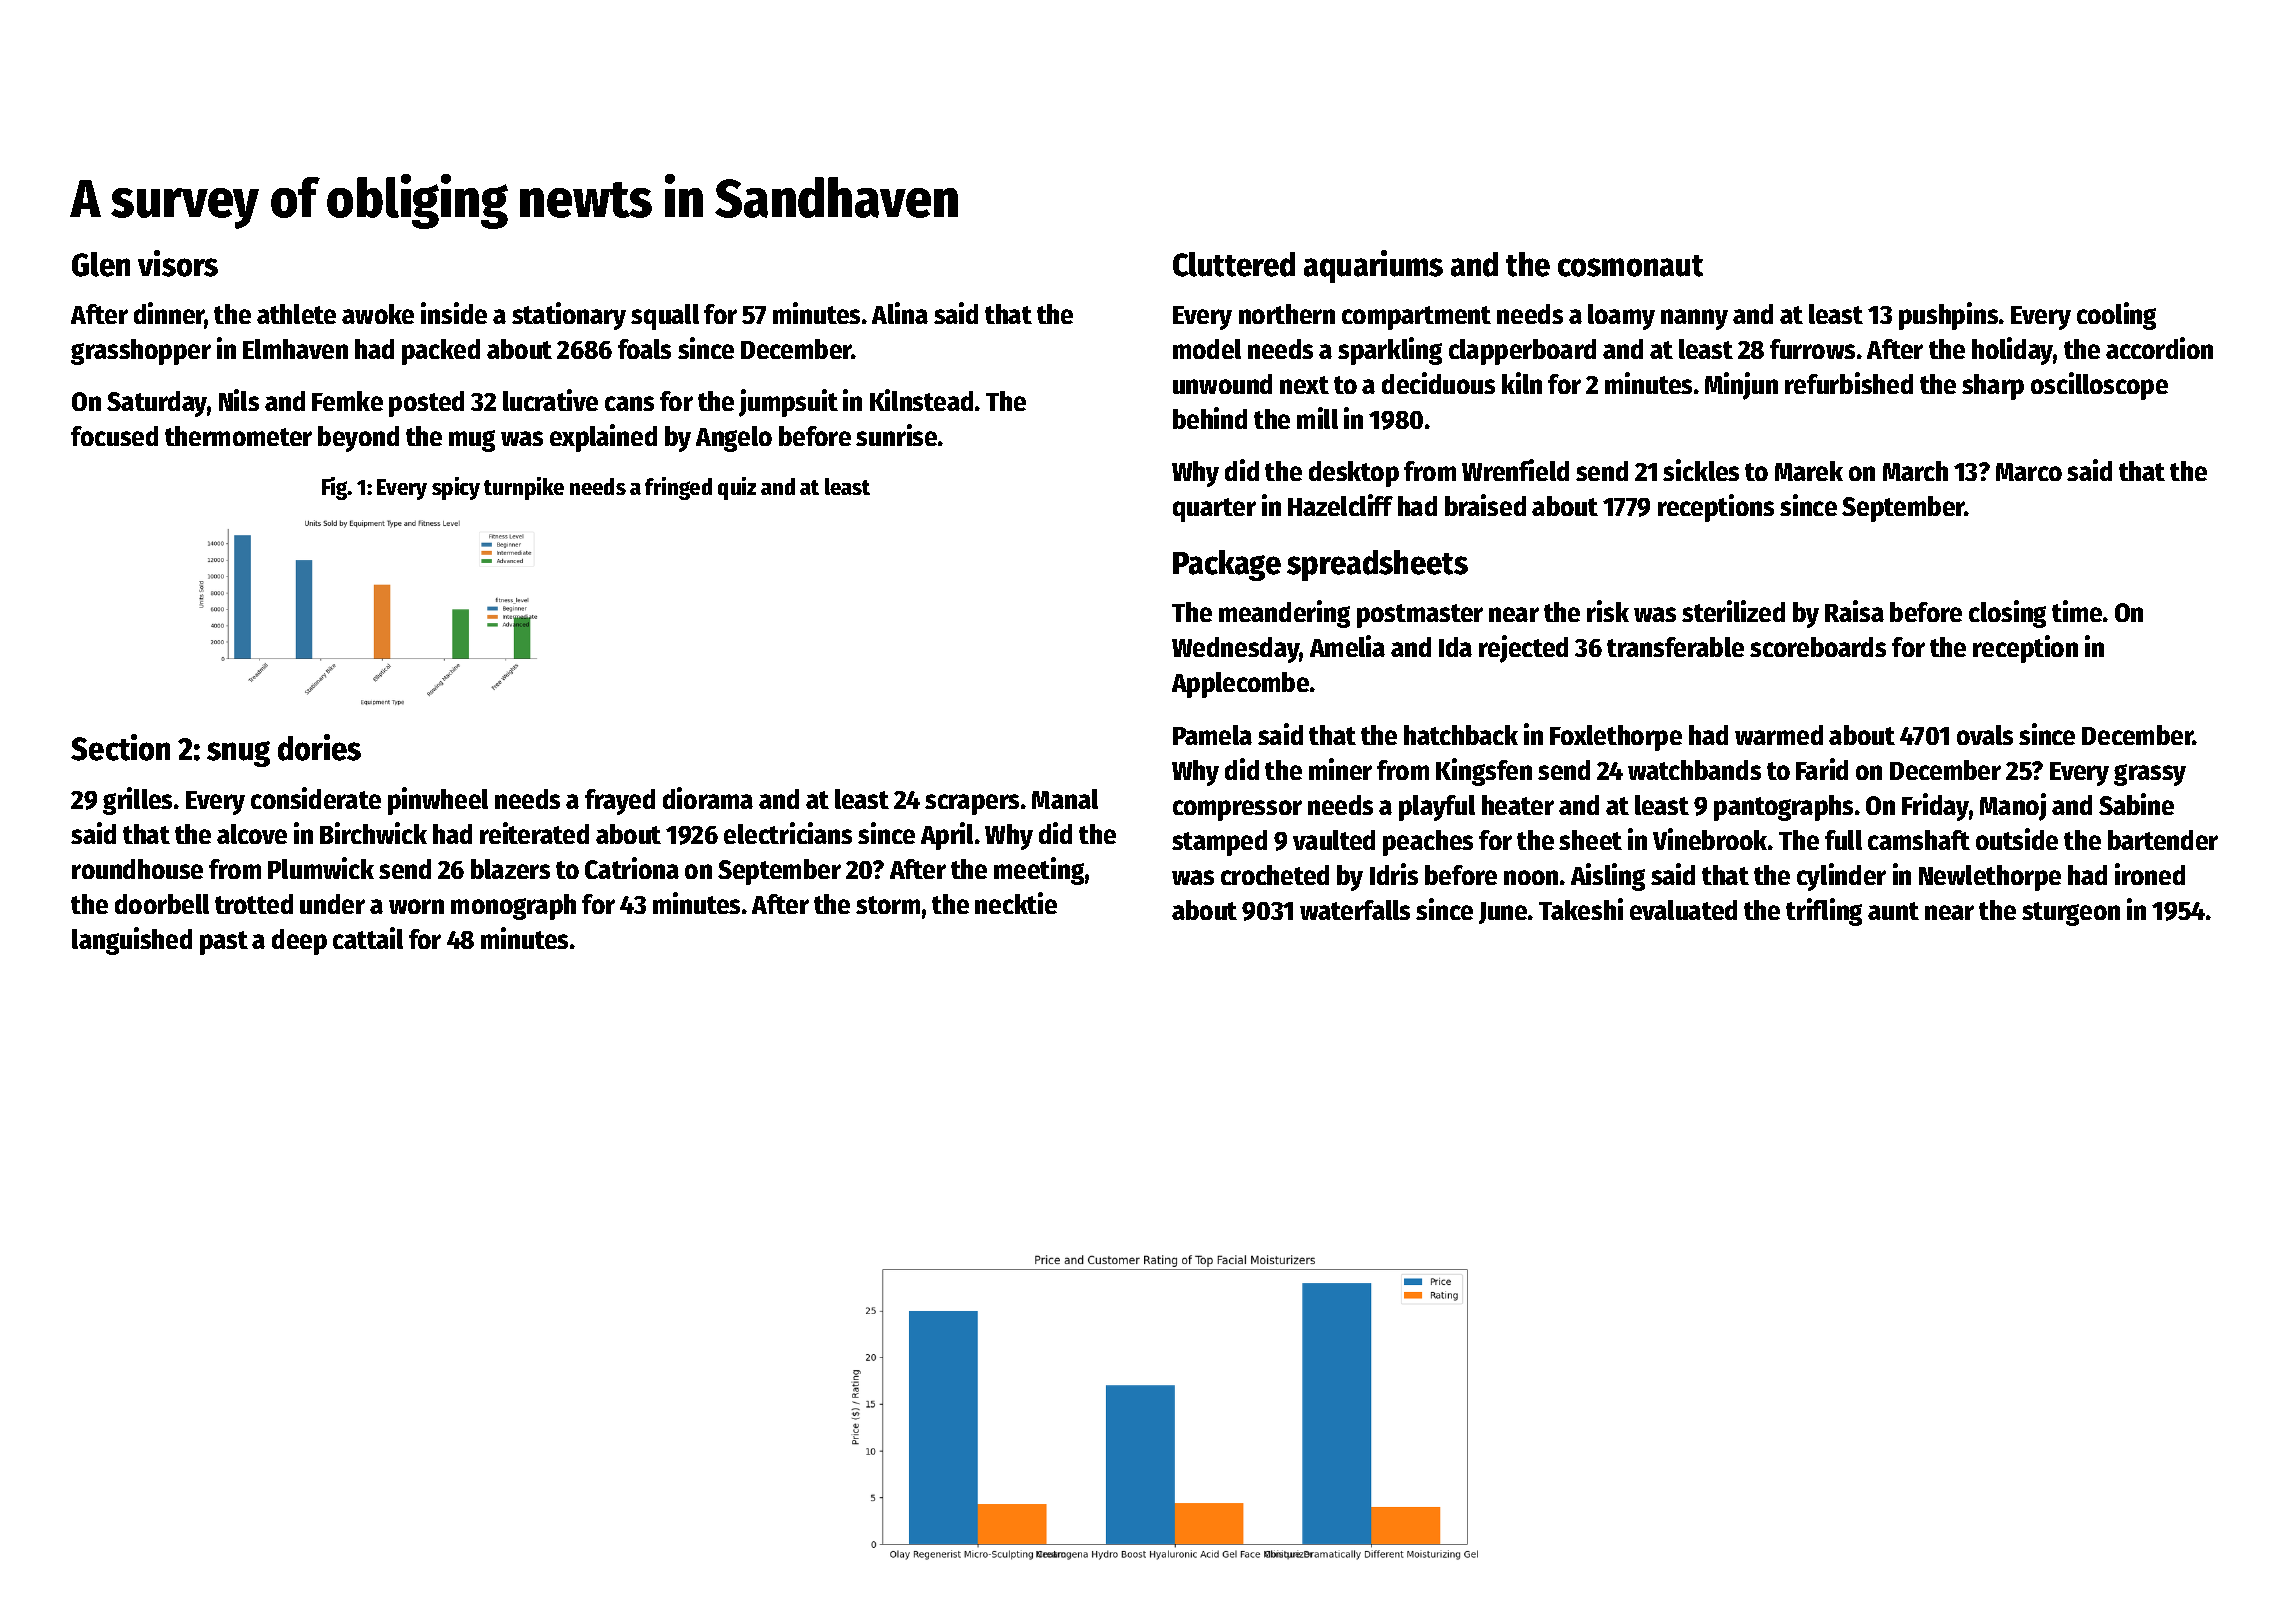  What do you see at coordinates (1234, 264) in the screenshot?
I see `Cluttered` at bounding box center [1234, 264].
